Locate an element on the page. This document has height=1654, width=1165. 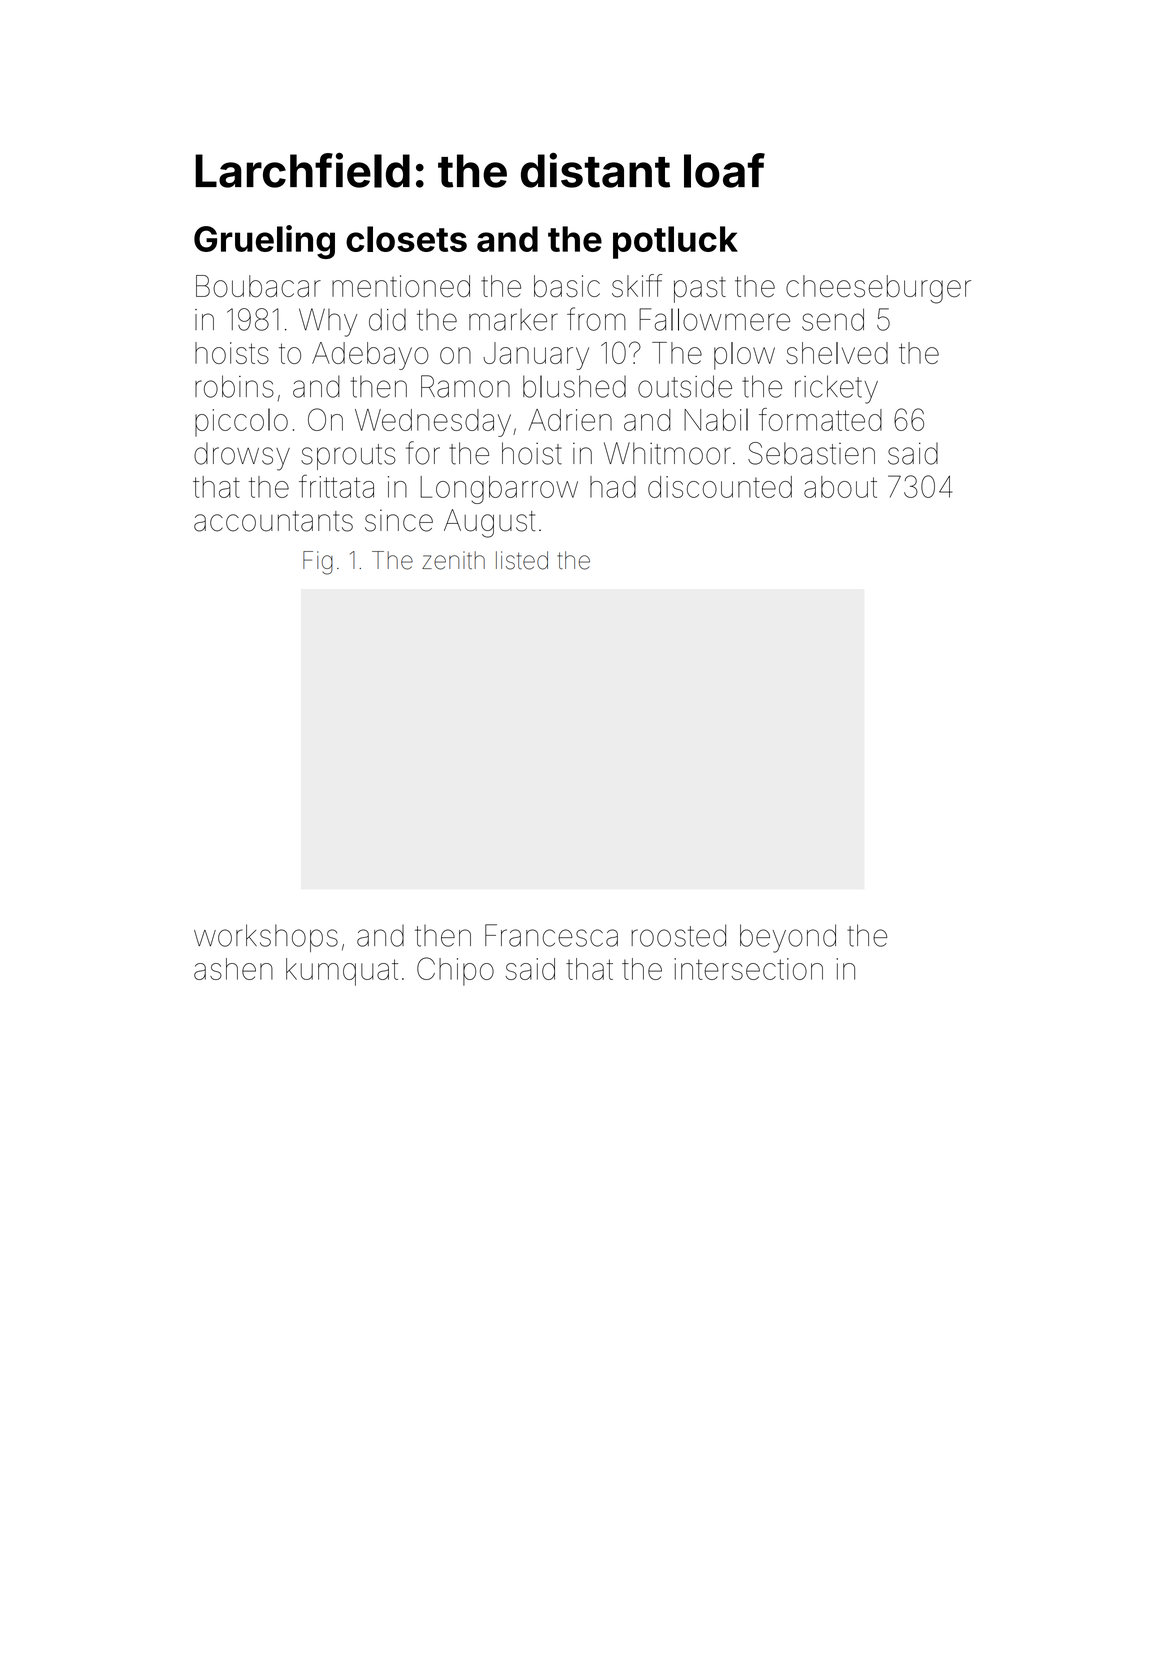
closets is located at coordinates (406, 239).
